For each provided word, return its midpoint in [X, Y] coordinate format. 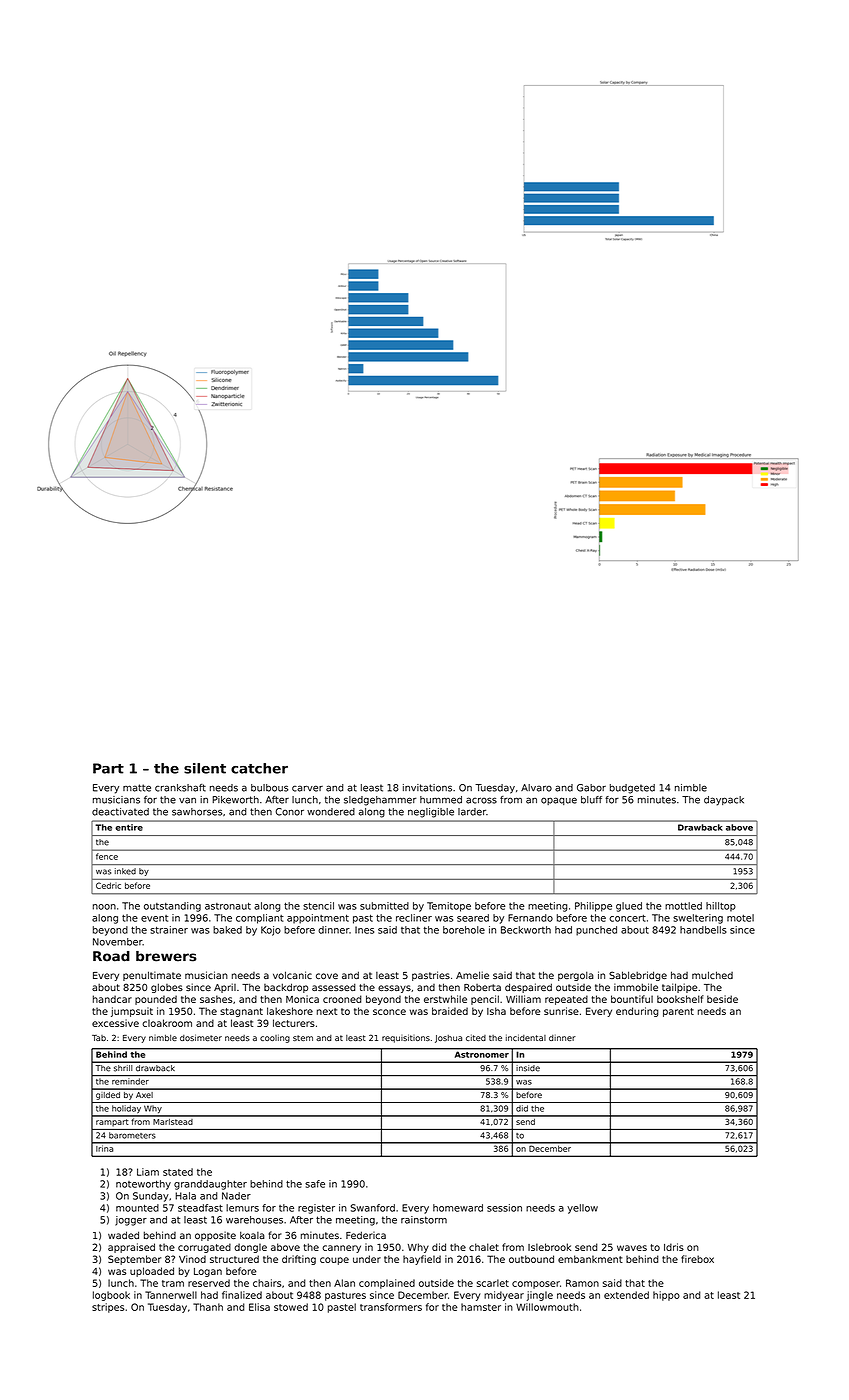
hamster [481, 1307]
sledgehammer [380, 801]
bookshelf [680, 999]
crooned [342, 999]
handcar [112, 999]
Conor [289, 812]
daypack [724, 801]
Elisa [259, 1307]
